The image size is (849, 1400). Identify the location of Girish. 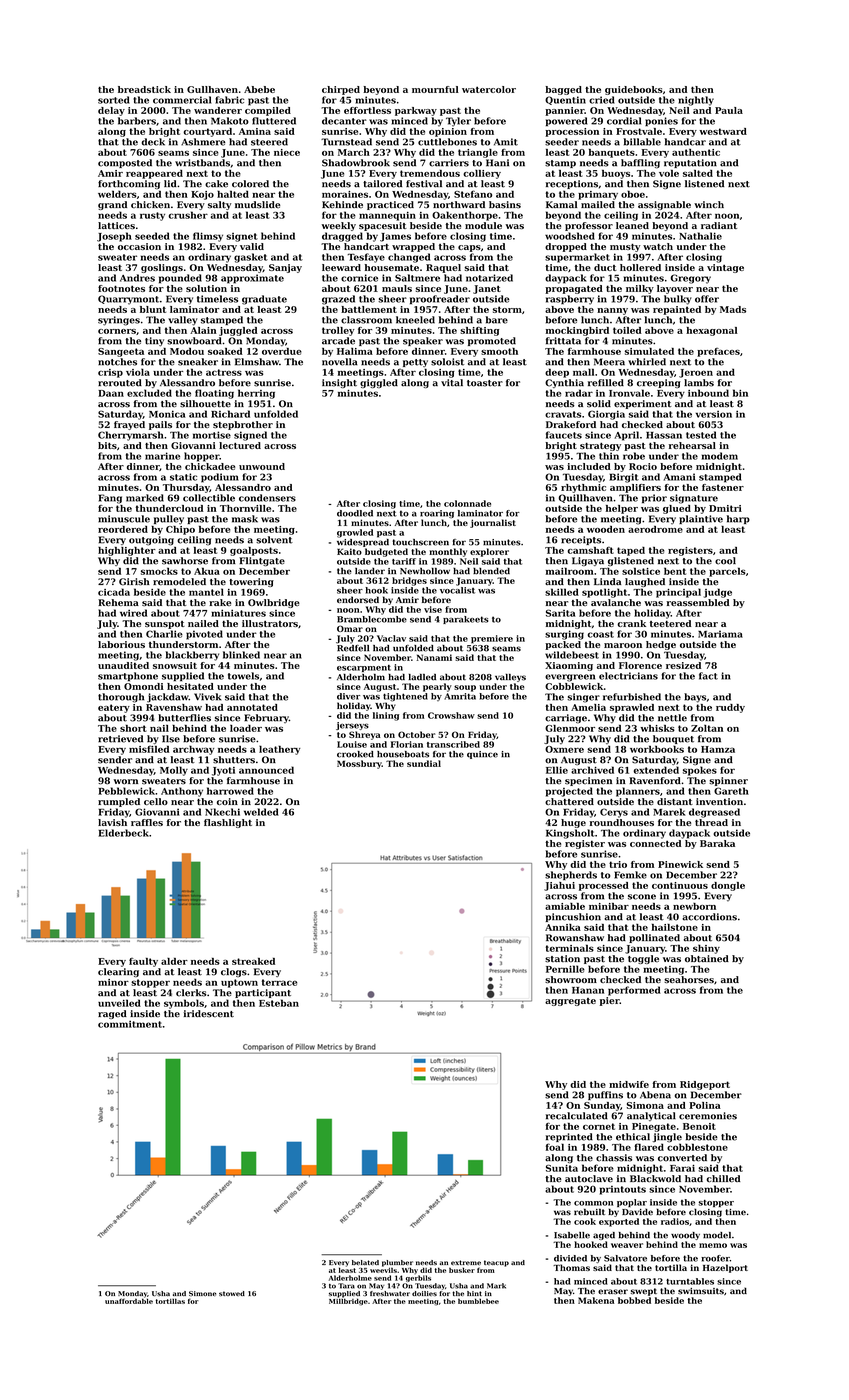
(134, 582).
